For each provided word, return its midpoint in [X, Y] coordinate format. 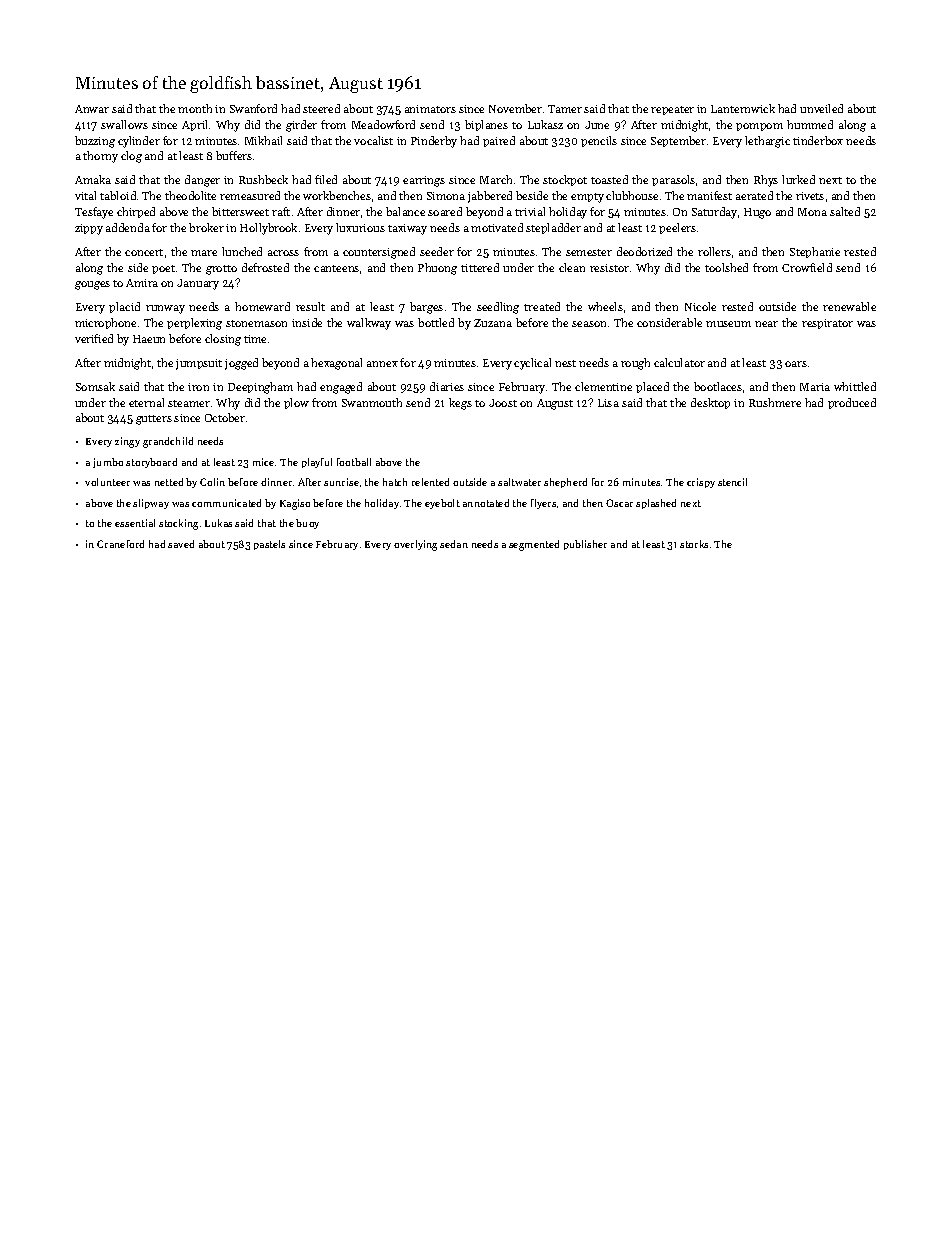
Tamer [565, 109]
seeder [437, 251]
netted [169, 482]
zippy [89, 229]
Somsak [95, 386]
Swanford [253, 108]
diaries [447, 386]
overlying [415, 545]
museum [728, 324]
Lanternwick [743, 108]
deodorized [644, 251]
